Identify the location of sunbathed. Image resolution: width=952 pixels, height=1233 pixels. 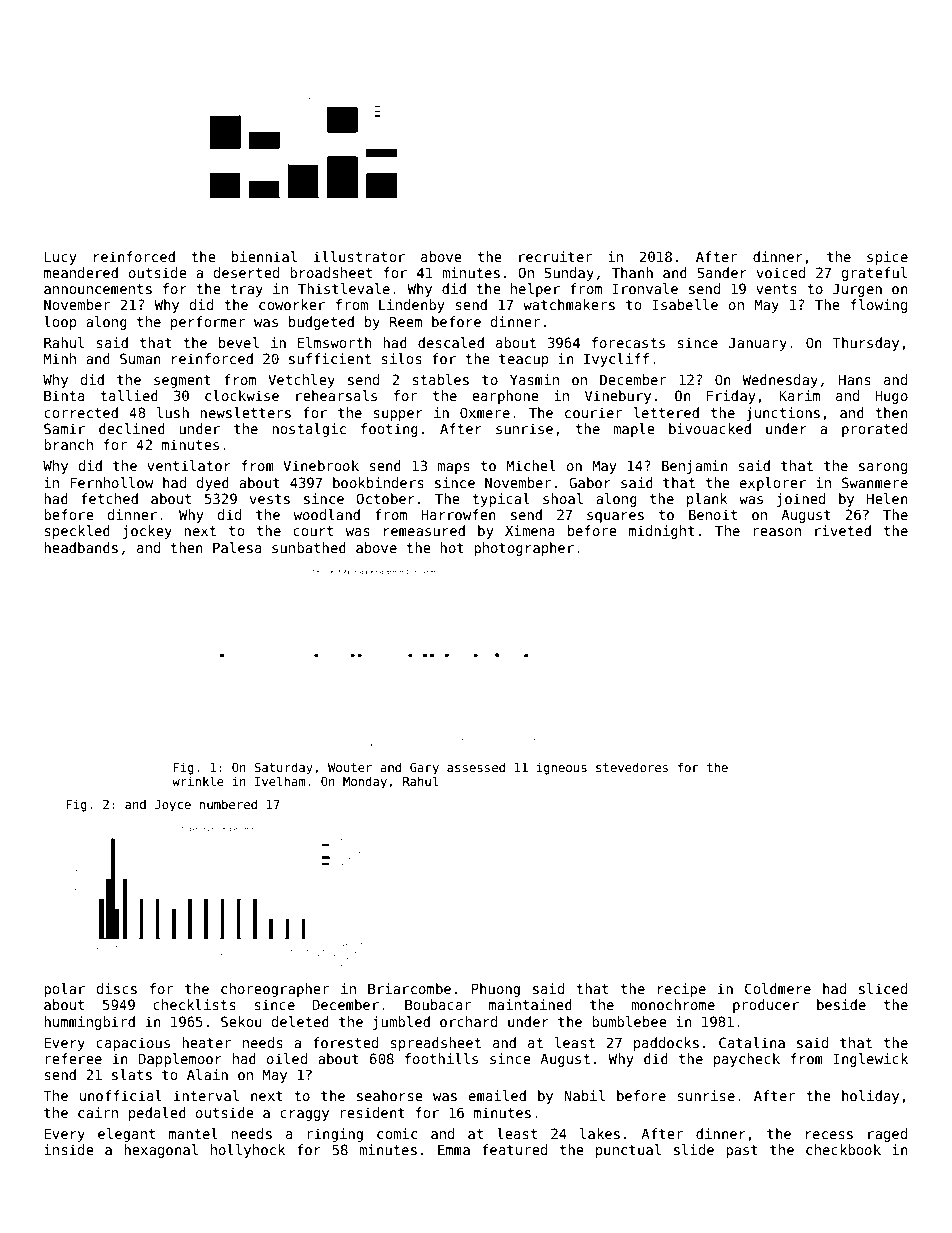
(309, 547).
